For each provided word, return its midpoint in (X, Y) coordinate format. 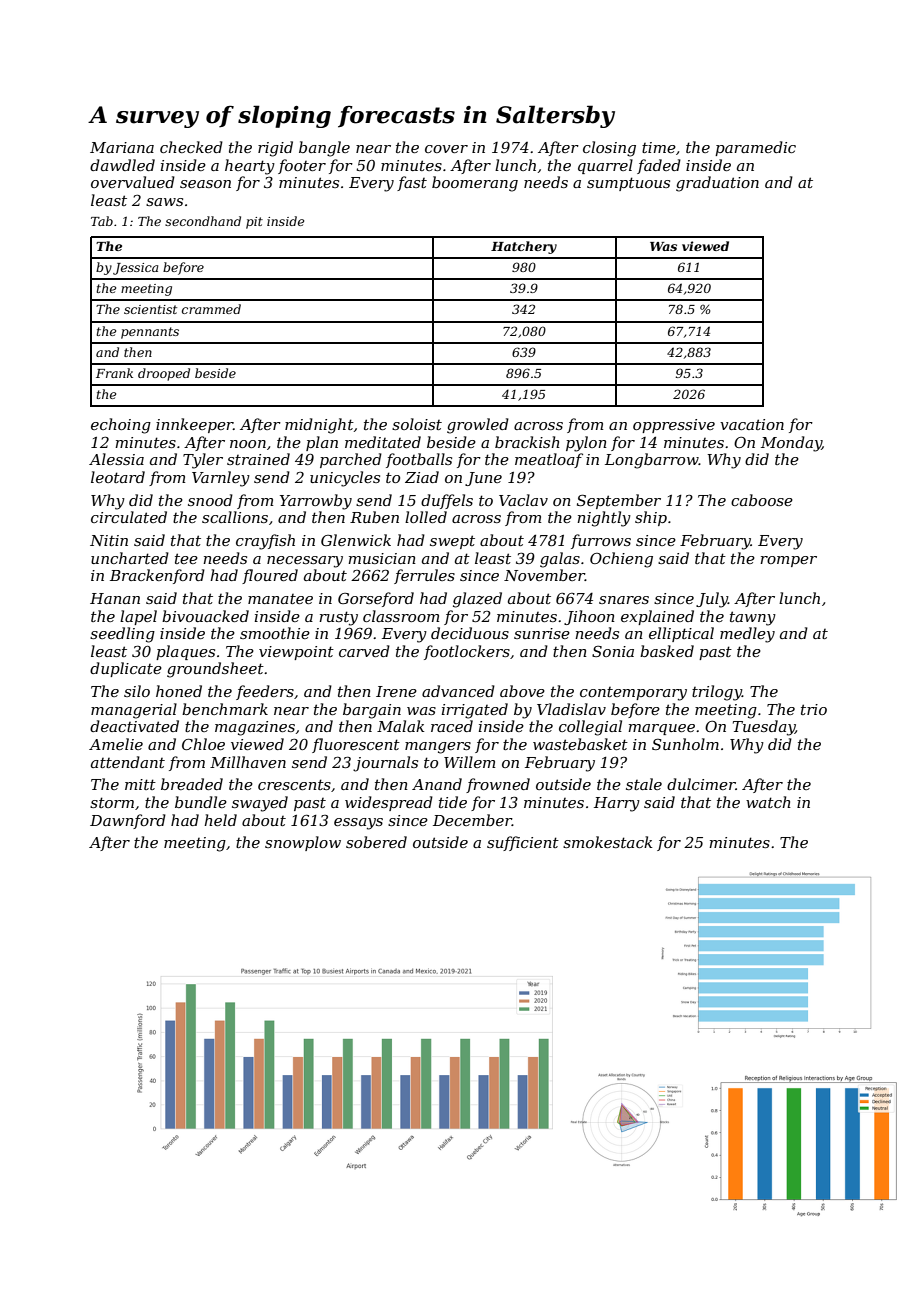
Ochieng (621, 560)
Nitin (109, 540)
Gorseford (376, 599)
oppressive (674, 426)
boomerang (475, 184)
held (220, 820)
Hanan (115, 598)
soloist (417, 424)
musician (382, 558)
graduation (717, 184)
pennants (150, 333)
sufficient (523, 843)
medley (747, 635)
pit (254, 223)
